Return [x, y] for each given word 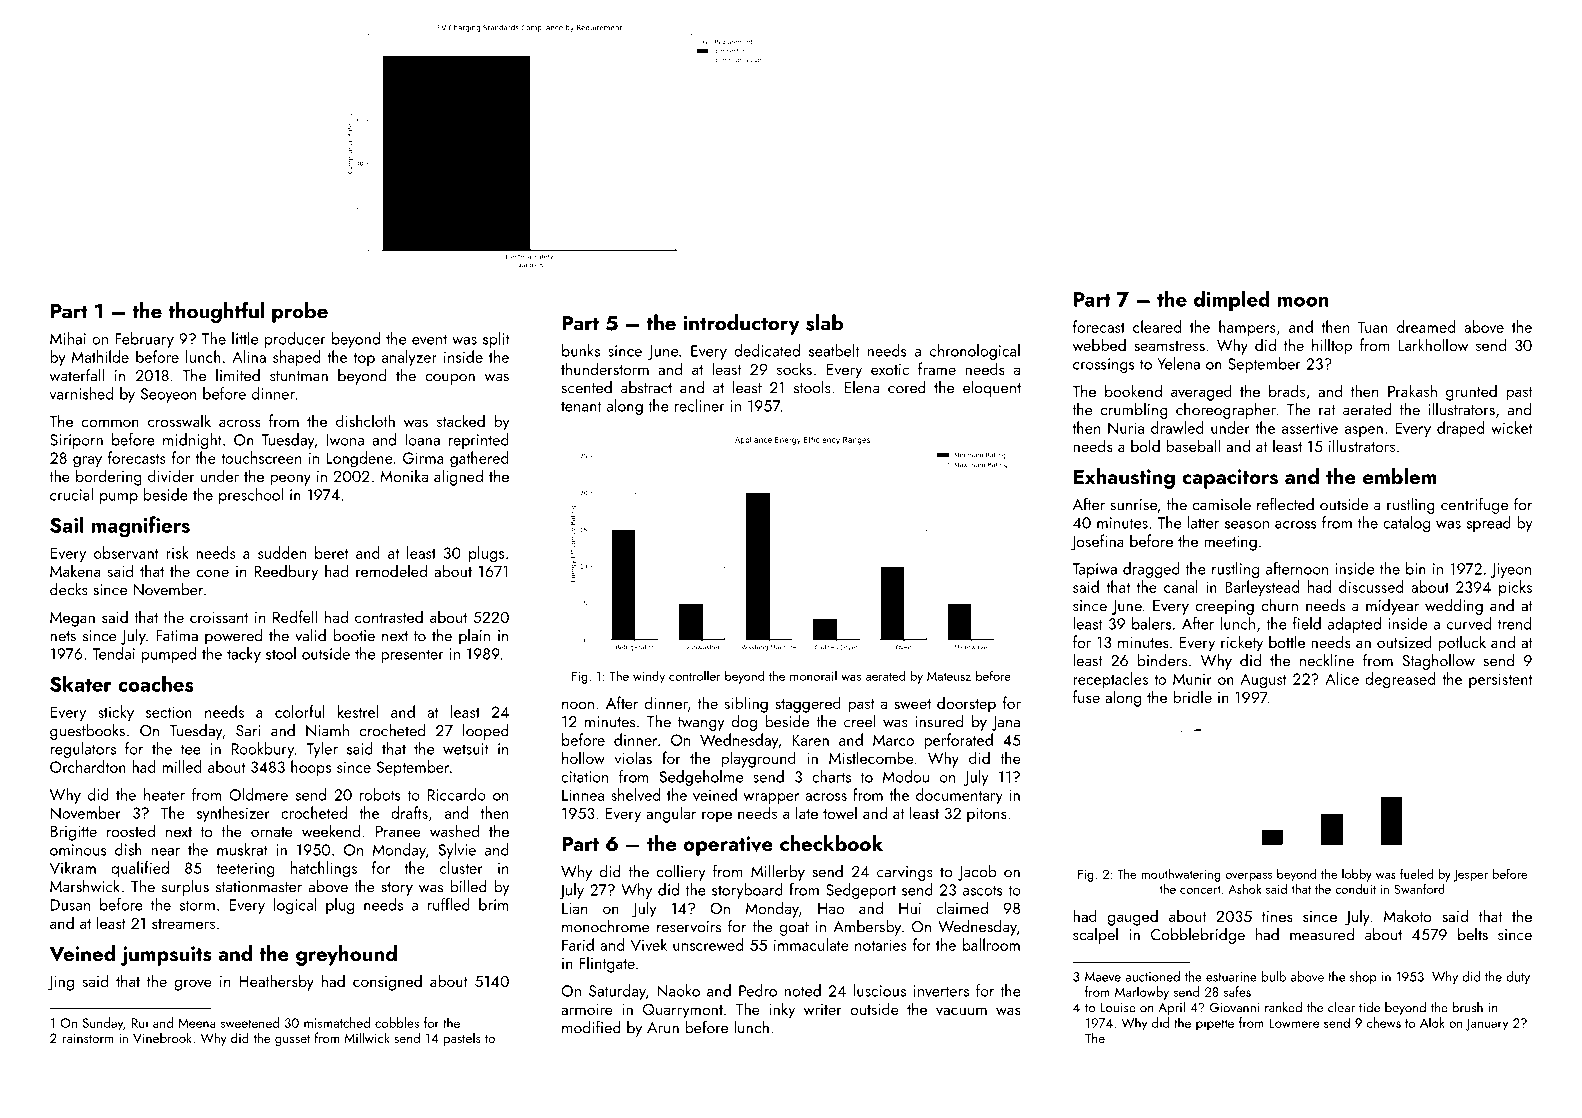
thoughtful [216, 312]
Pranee [398, 831]
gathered [479, 459]
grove [193, 985]
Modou [906, 776]
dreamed [1426, 326]
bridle [1192, 696]
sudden [282, 552]
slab [824, 322]
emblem [1400, 476]
